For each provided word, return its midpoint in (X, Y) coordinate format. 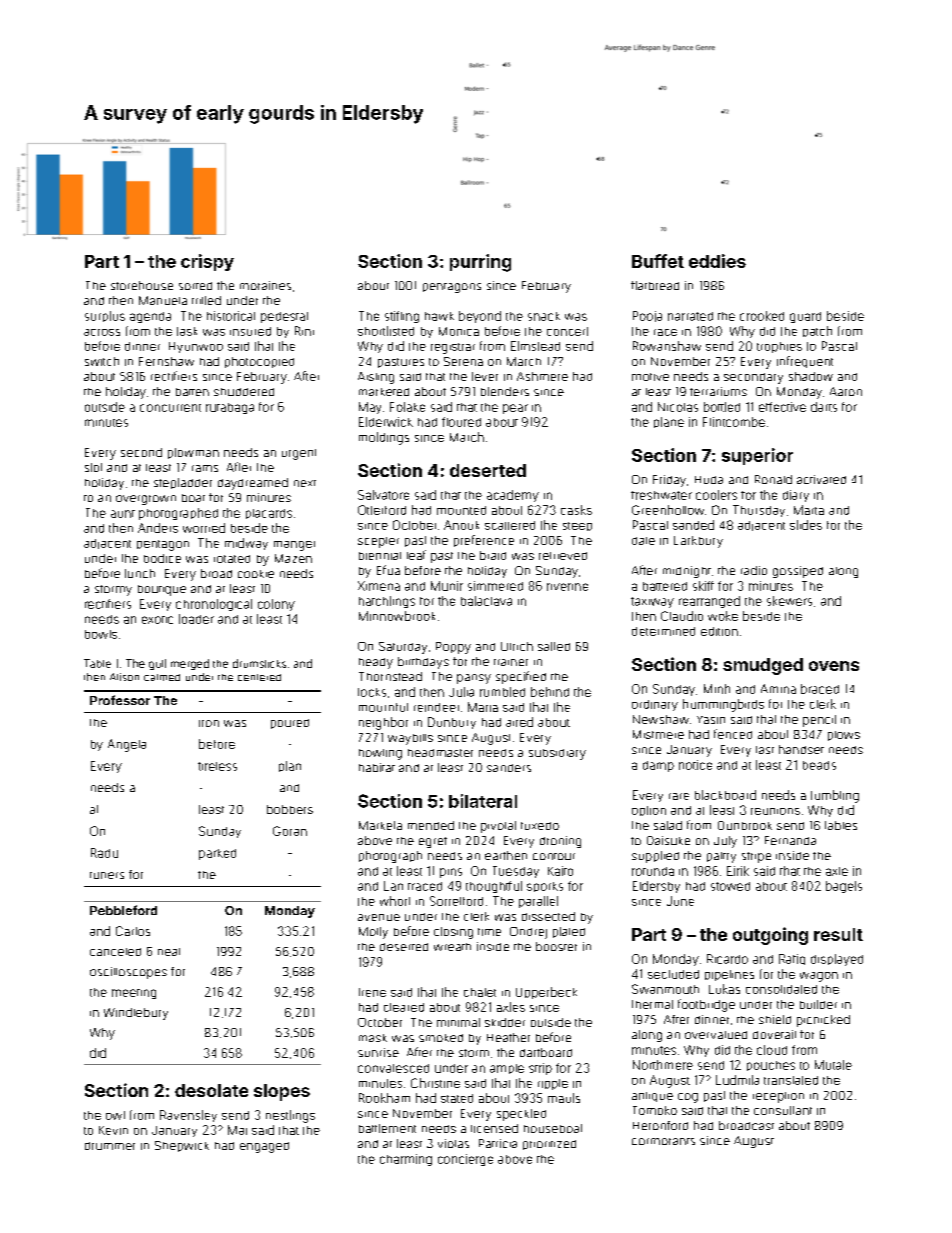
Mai (237, 1130)
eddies (717, 261)
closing (453, 933)
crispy (207, 262)
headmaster (440, 753)
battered (665, 586)
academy (513, 496)
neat (169, 952)
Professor (120, 700)
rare (679, 796)
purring (480, 263)
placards (269, 514)
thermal (652, 1004)
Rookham (384, 1098)
